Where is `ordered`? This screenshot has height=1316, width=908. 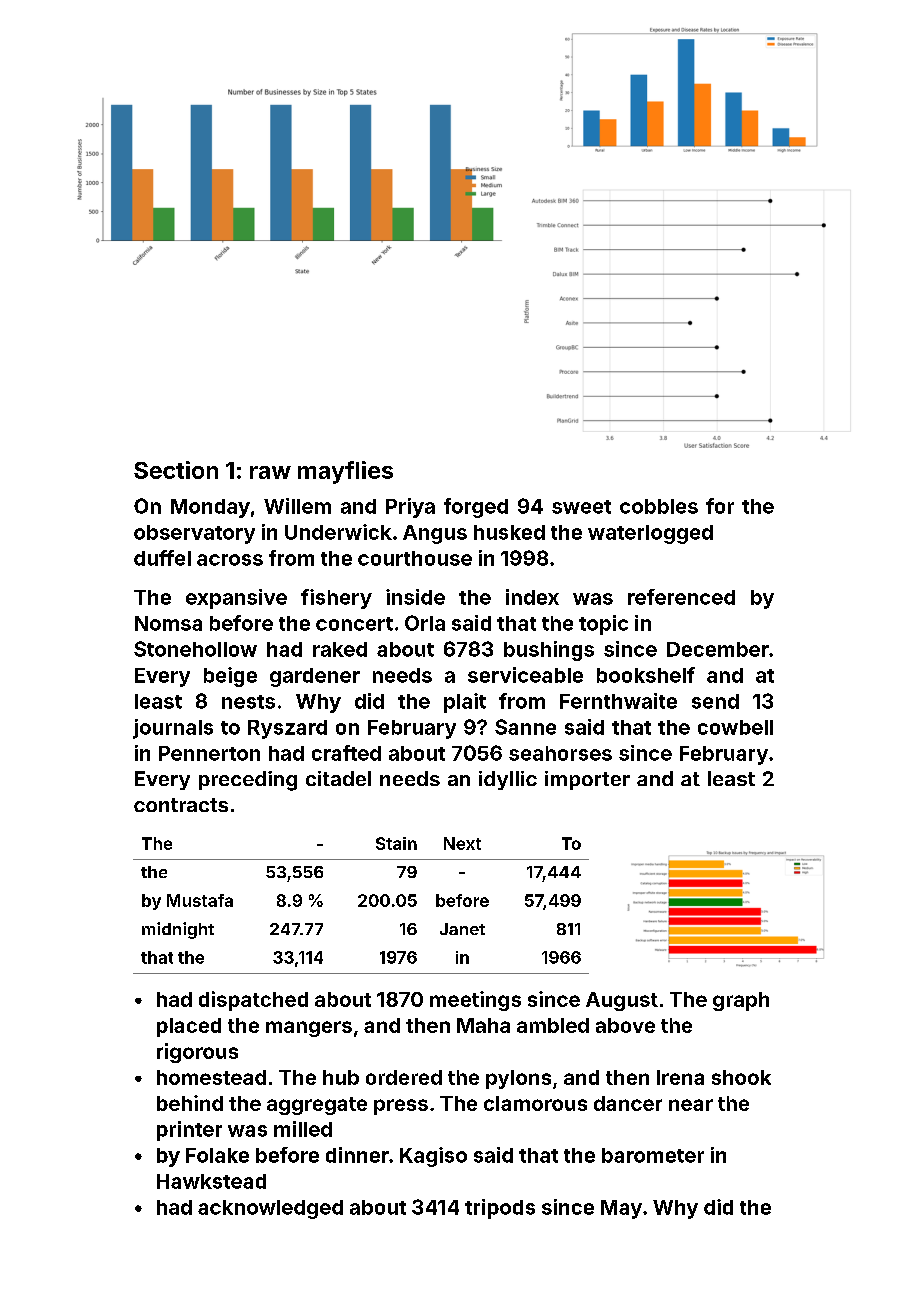
ordered is located at coordinates (404, 1077).
